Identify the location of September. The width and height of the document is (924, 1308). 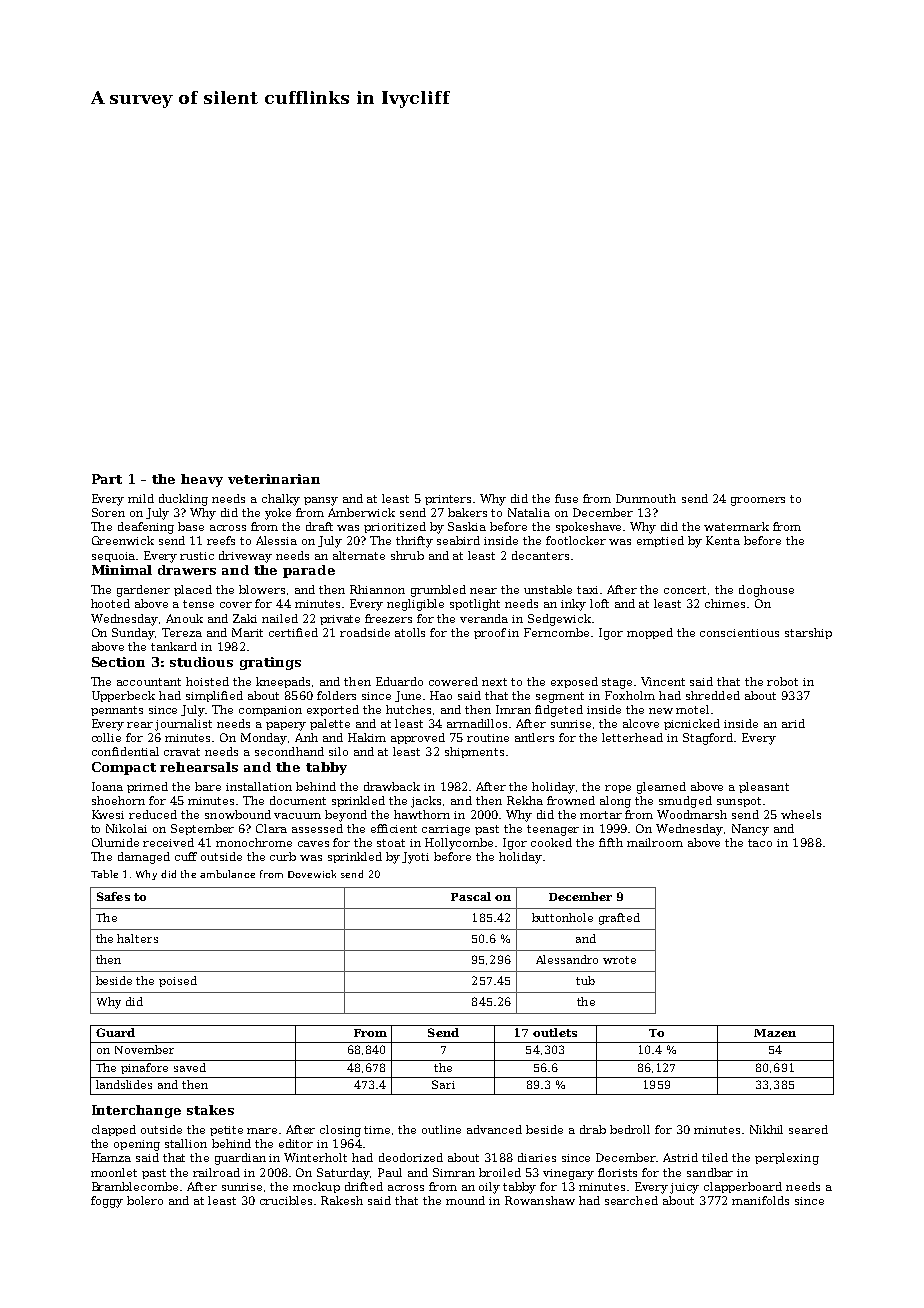
(202, 829).
